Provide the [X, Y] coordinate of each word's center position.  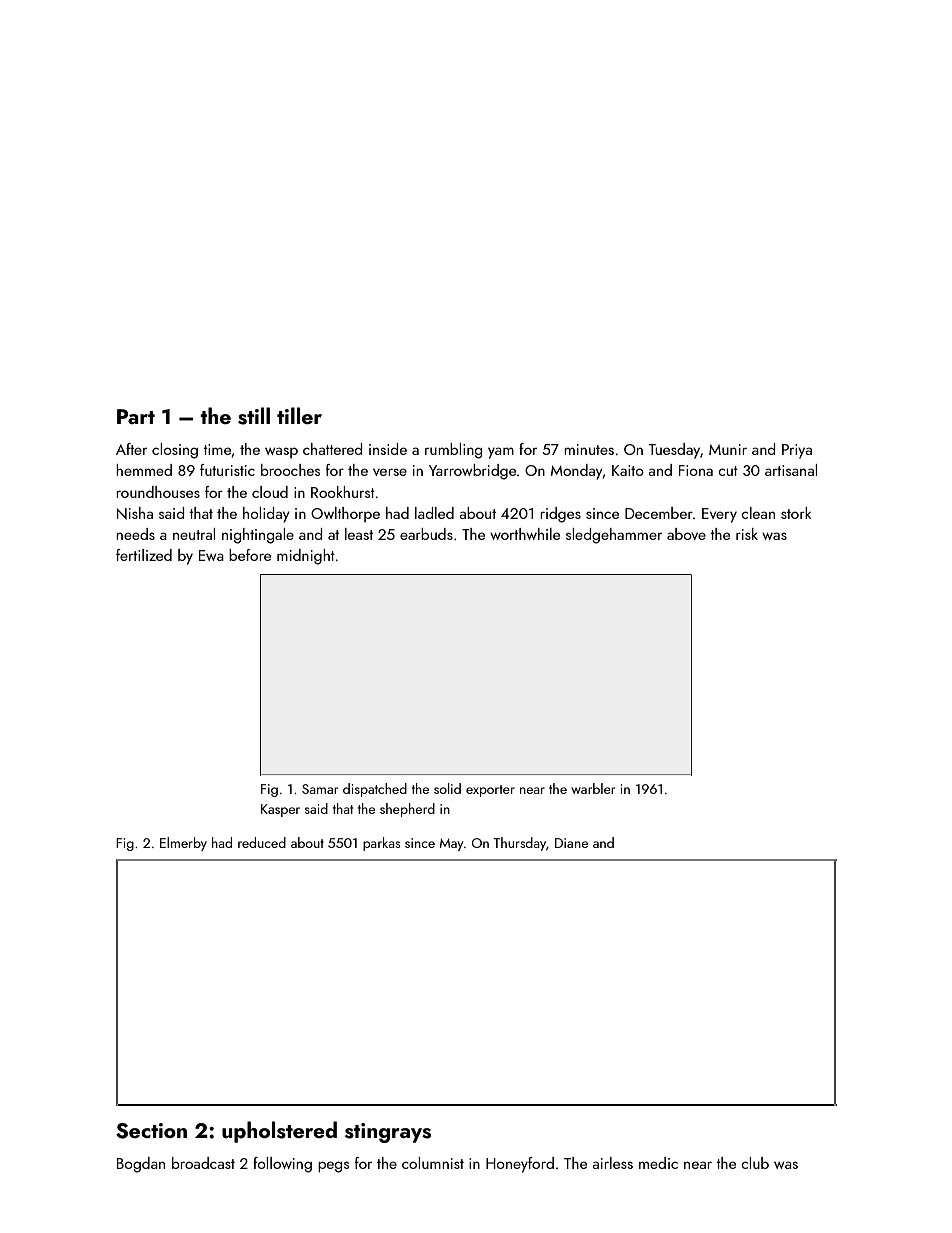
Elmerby [183, 844]
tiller [299, 415]
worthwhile [525, 534]
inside [388, 449]
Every [719, 515]
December [659, 513]
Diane [571, 843]
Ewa [211, 555]
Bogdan [141, 1165]
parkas [381, 844]
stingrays [388, 1133]
